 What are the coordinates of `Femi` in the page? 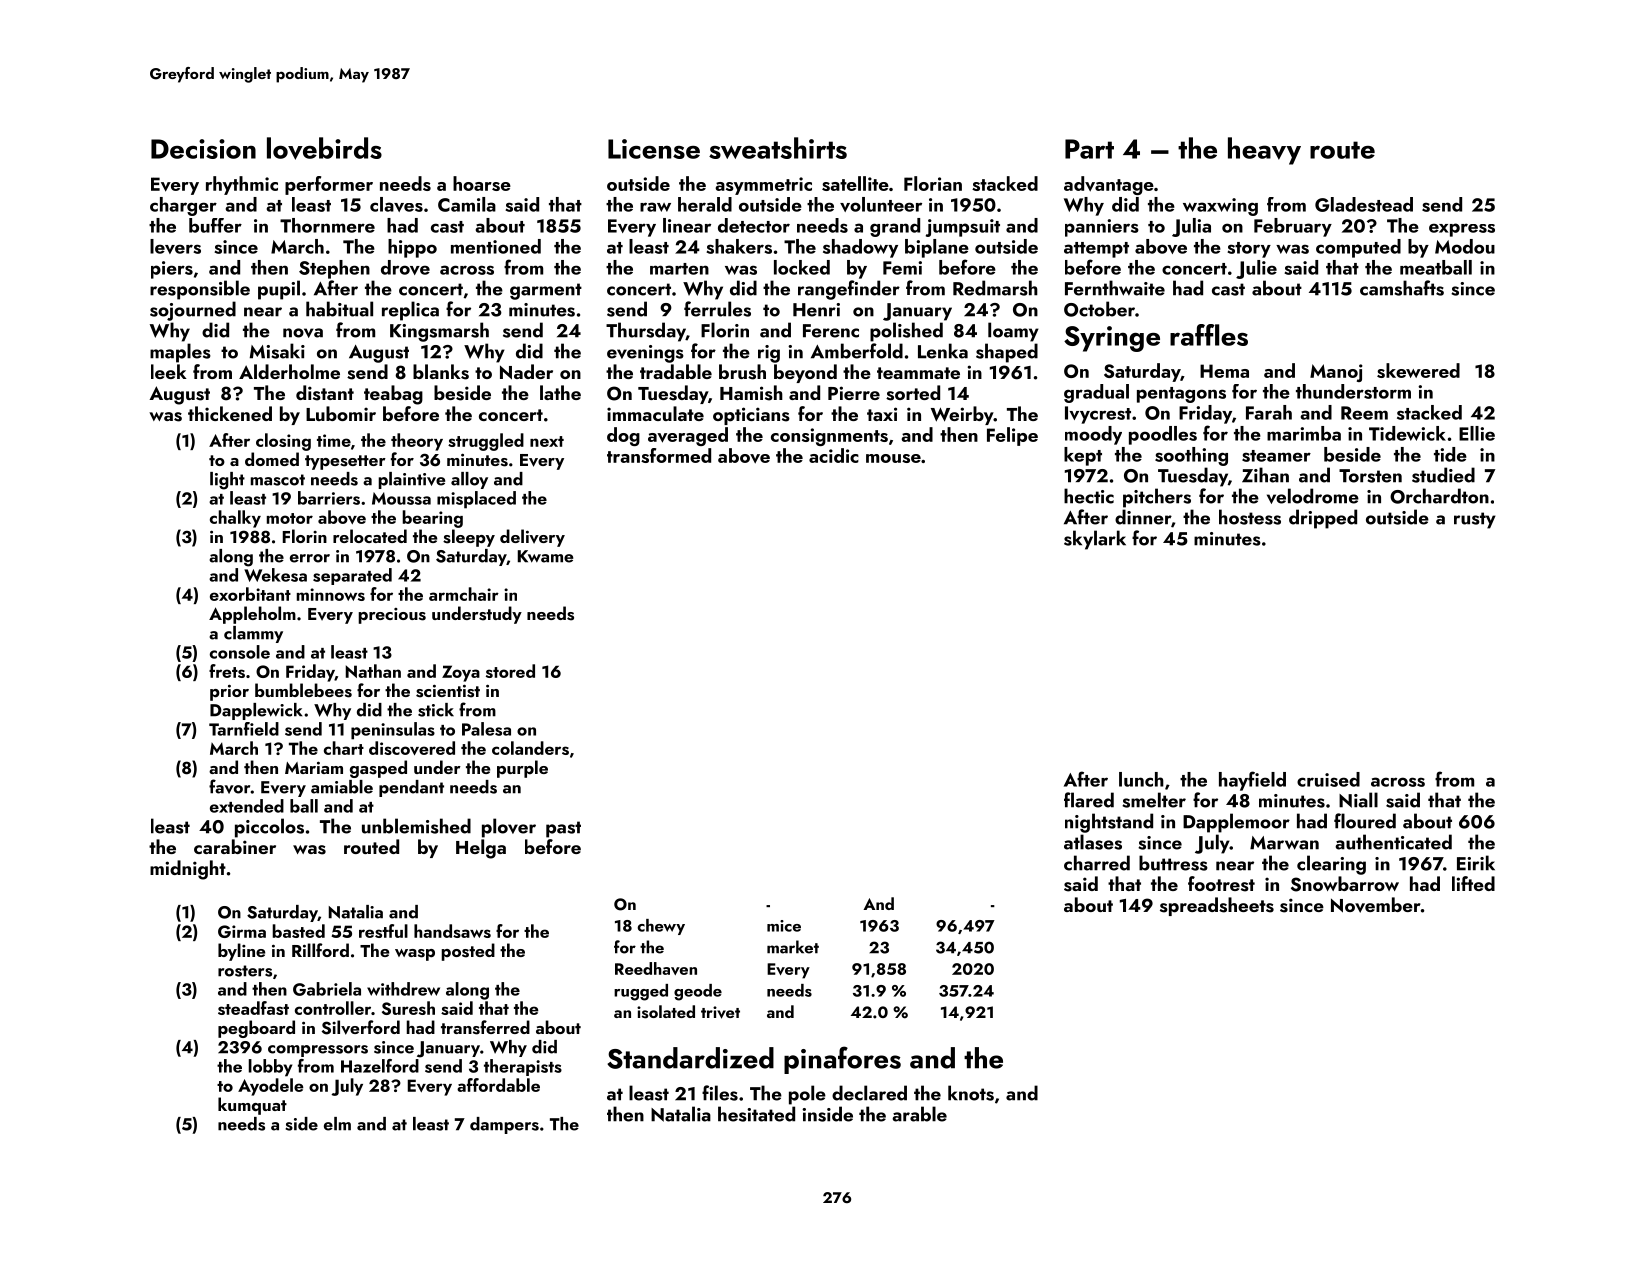 It's located at (902, 268).
